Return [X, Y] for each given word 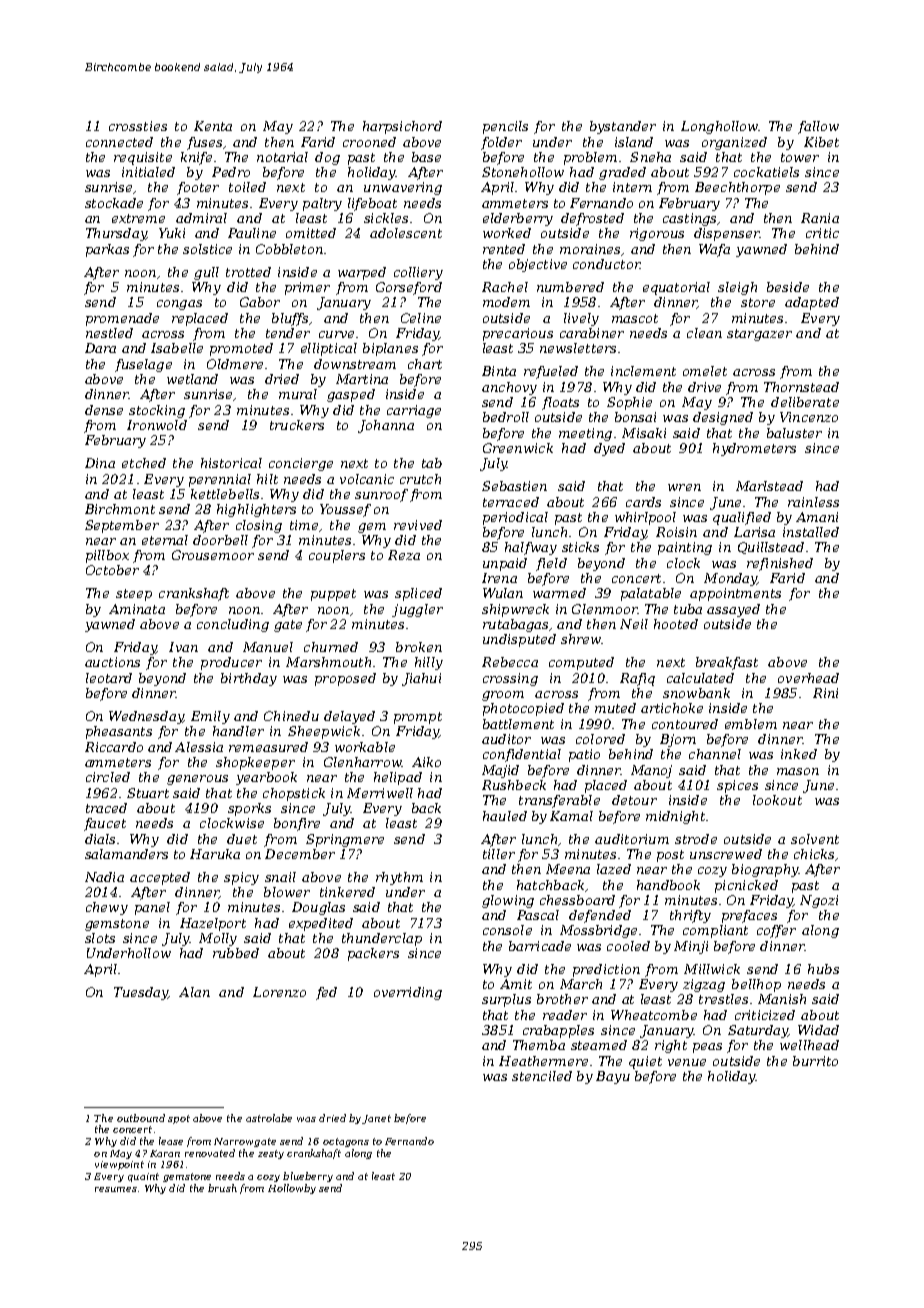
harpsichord [402, 127]
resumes [116, 1189]
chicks [814, 854]
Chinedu [291, 716]
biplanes [390, 349]
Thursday [116, 234]
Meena [568, 869]
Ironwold [157, 425]
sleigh [737, 288]
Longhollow [719, 127]
